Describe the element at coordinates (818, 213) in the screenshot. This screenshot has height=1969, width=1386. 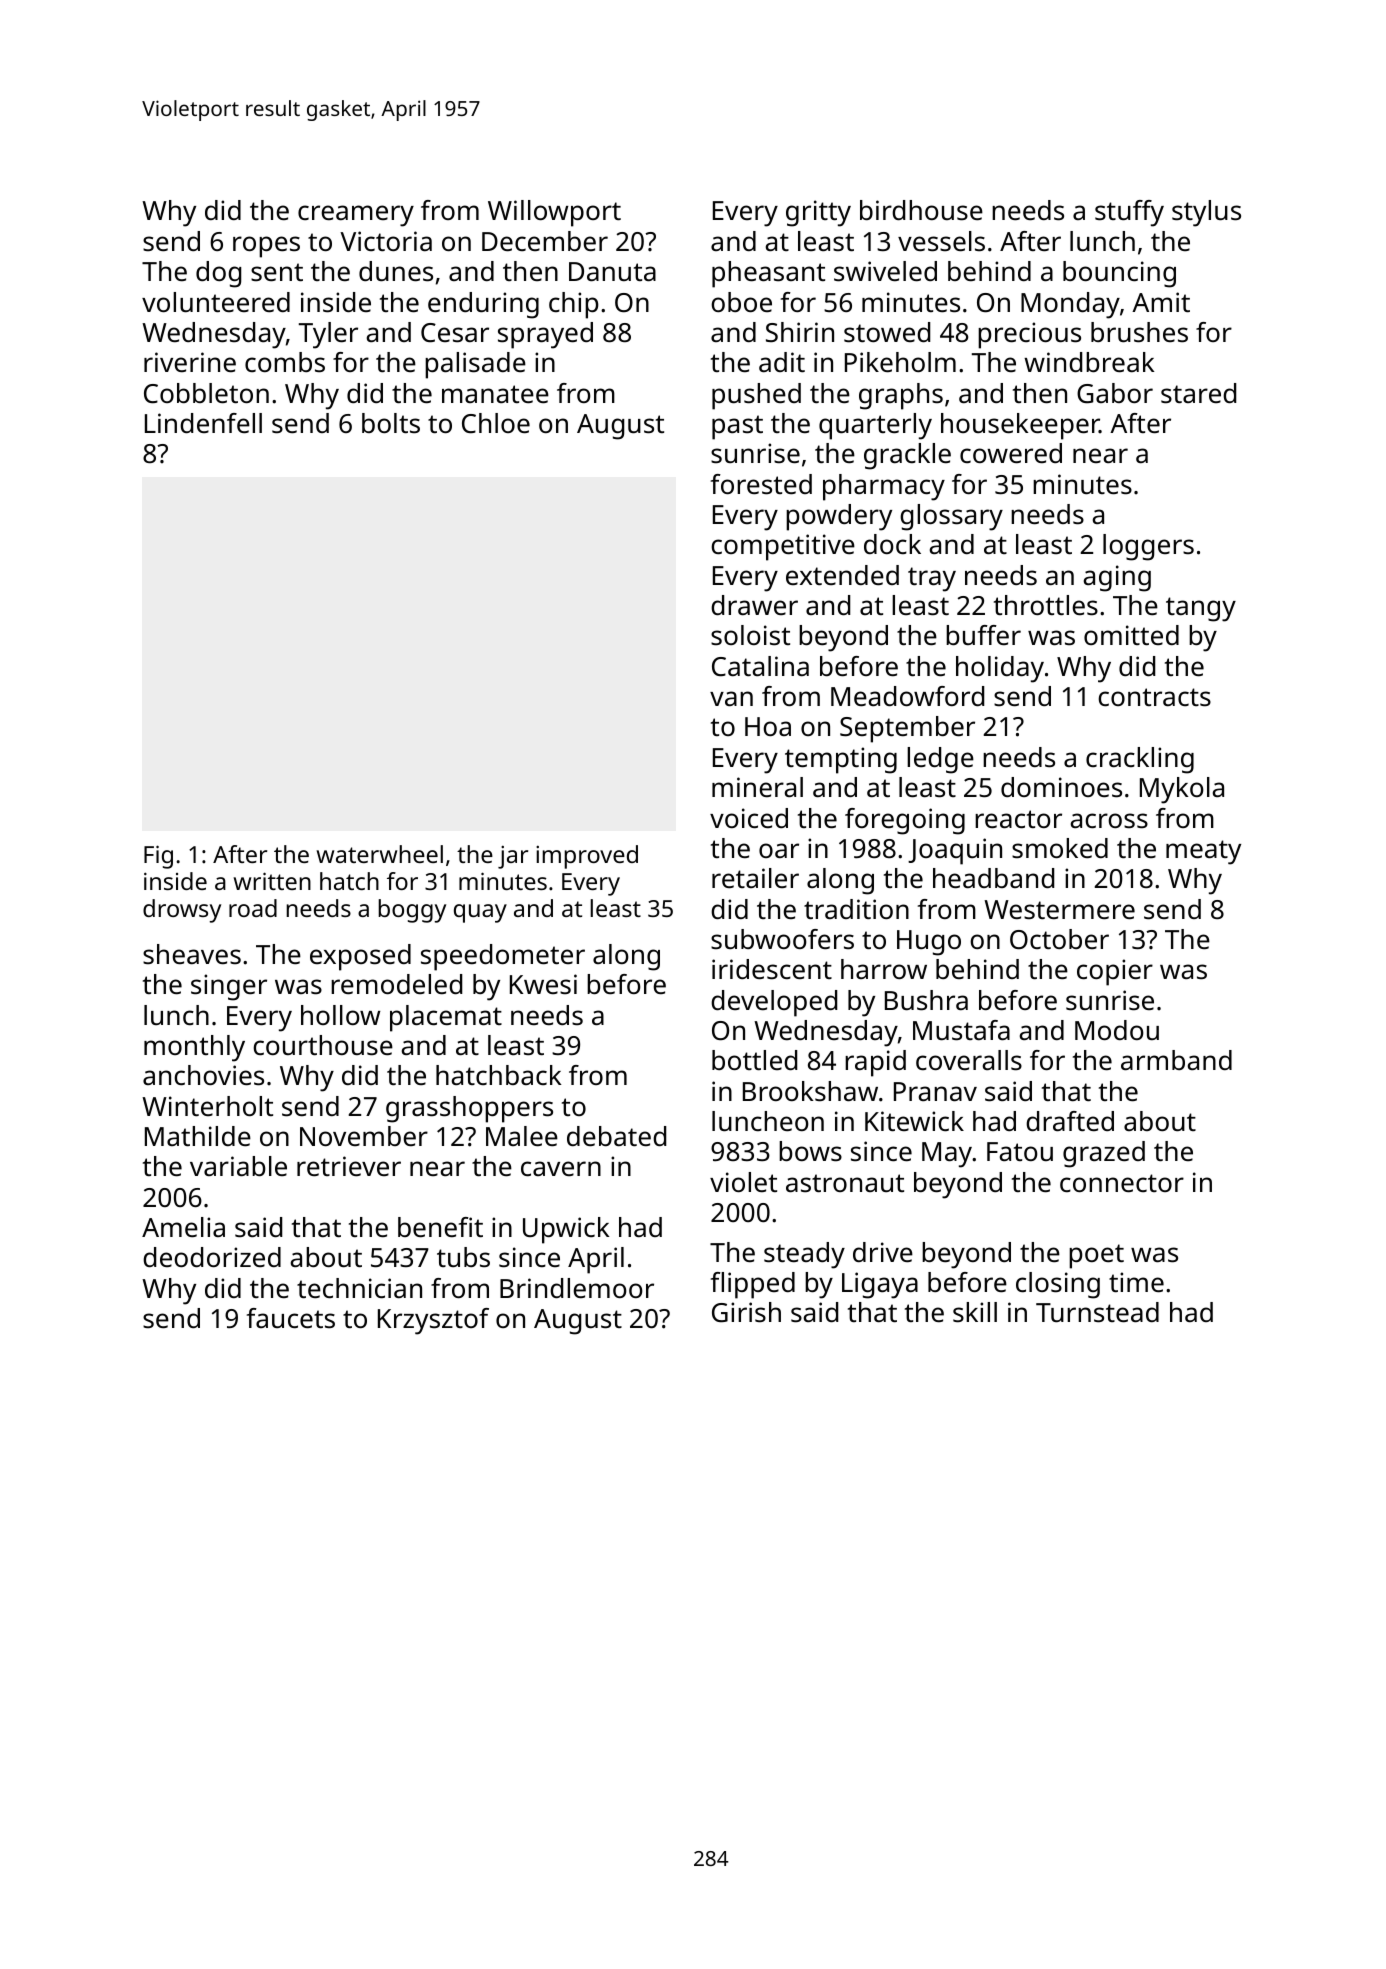
I see `gritty` at that location.
